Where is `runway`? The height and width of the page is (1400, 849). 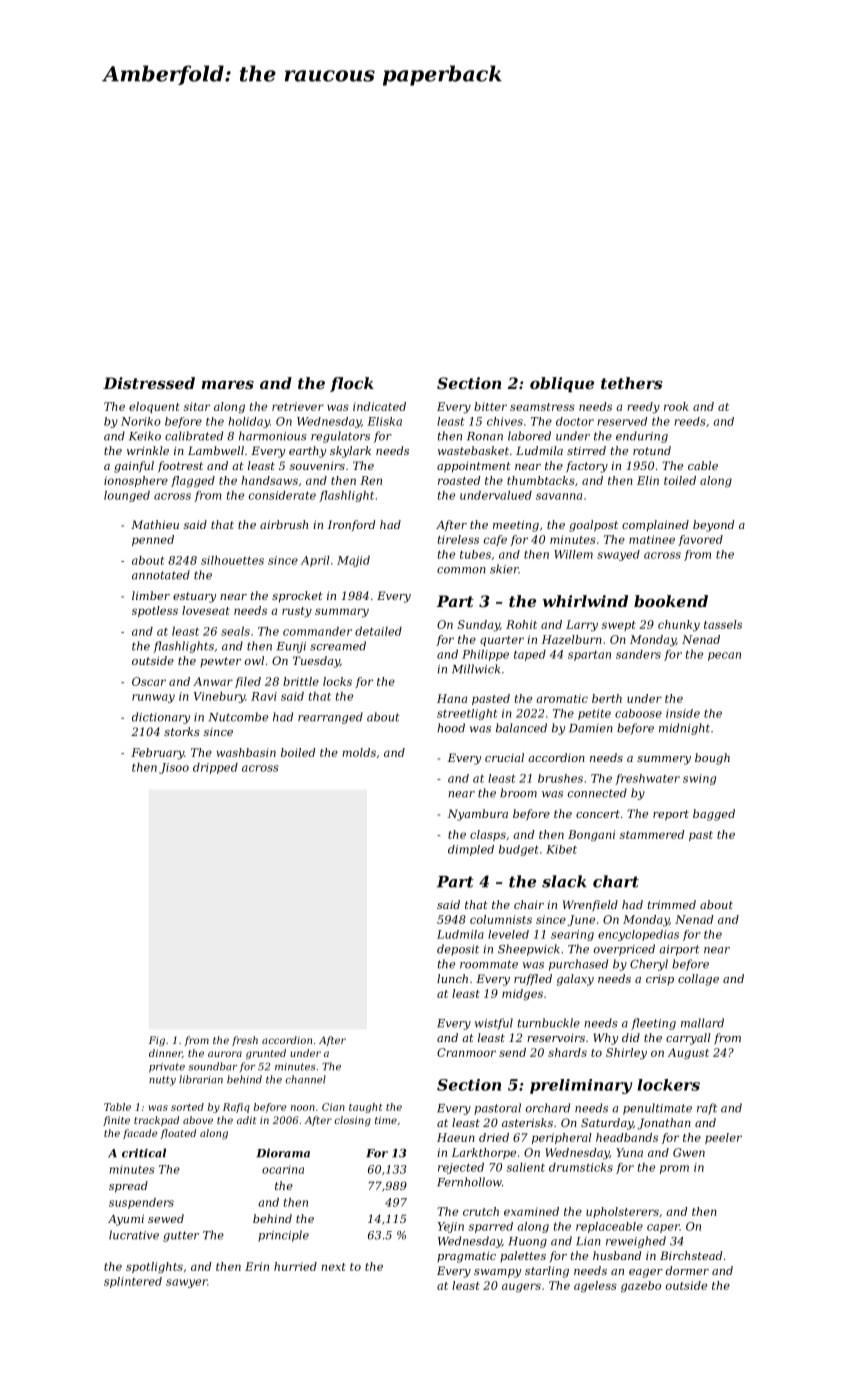
runway is located at coordinates (153, 698).
